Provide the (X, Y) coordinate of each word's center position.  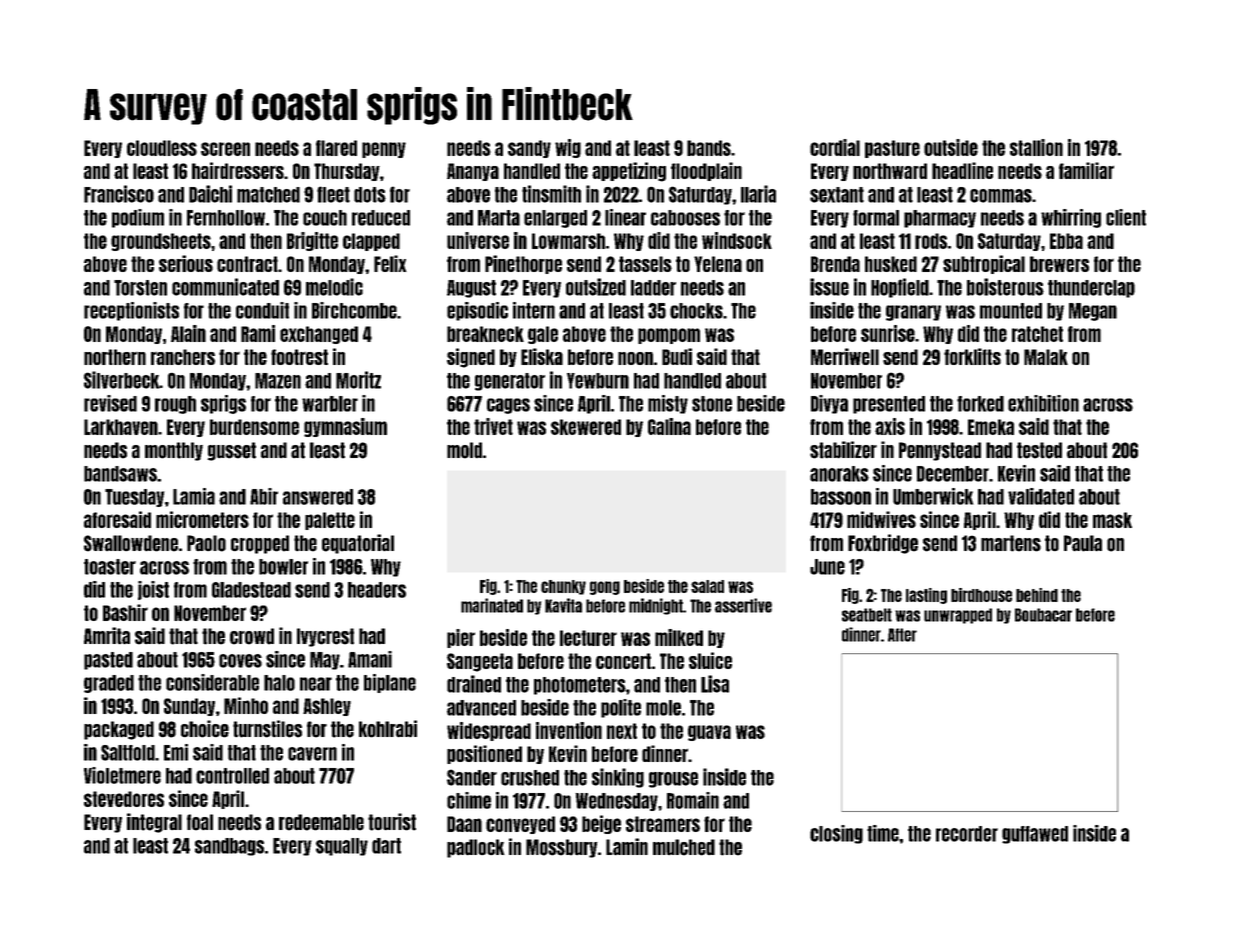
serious (186, 263)
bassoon (841, 497)
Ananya (473, 172)
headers (377, 590)
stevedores (124, 799)
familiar (1086, 170)
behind (1037, 595)
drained (474, 684)
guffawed (1035, 835)
